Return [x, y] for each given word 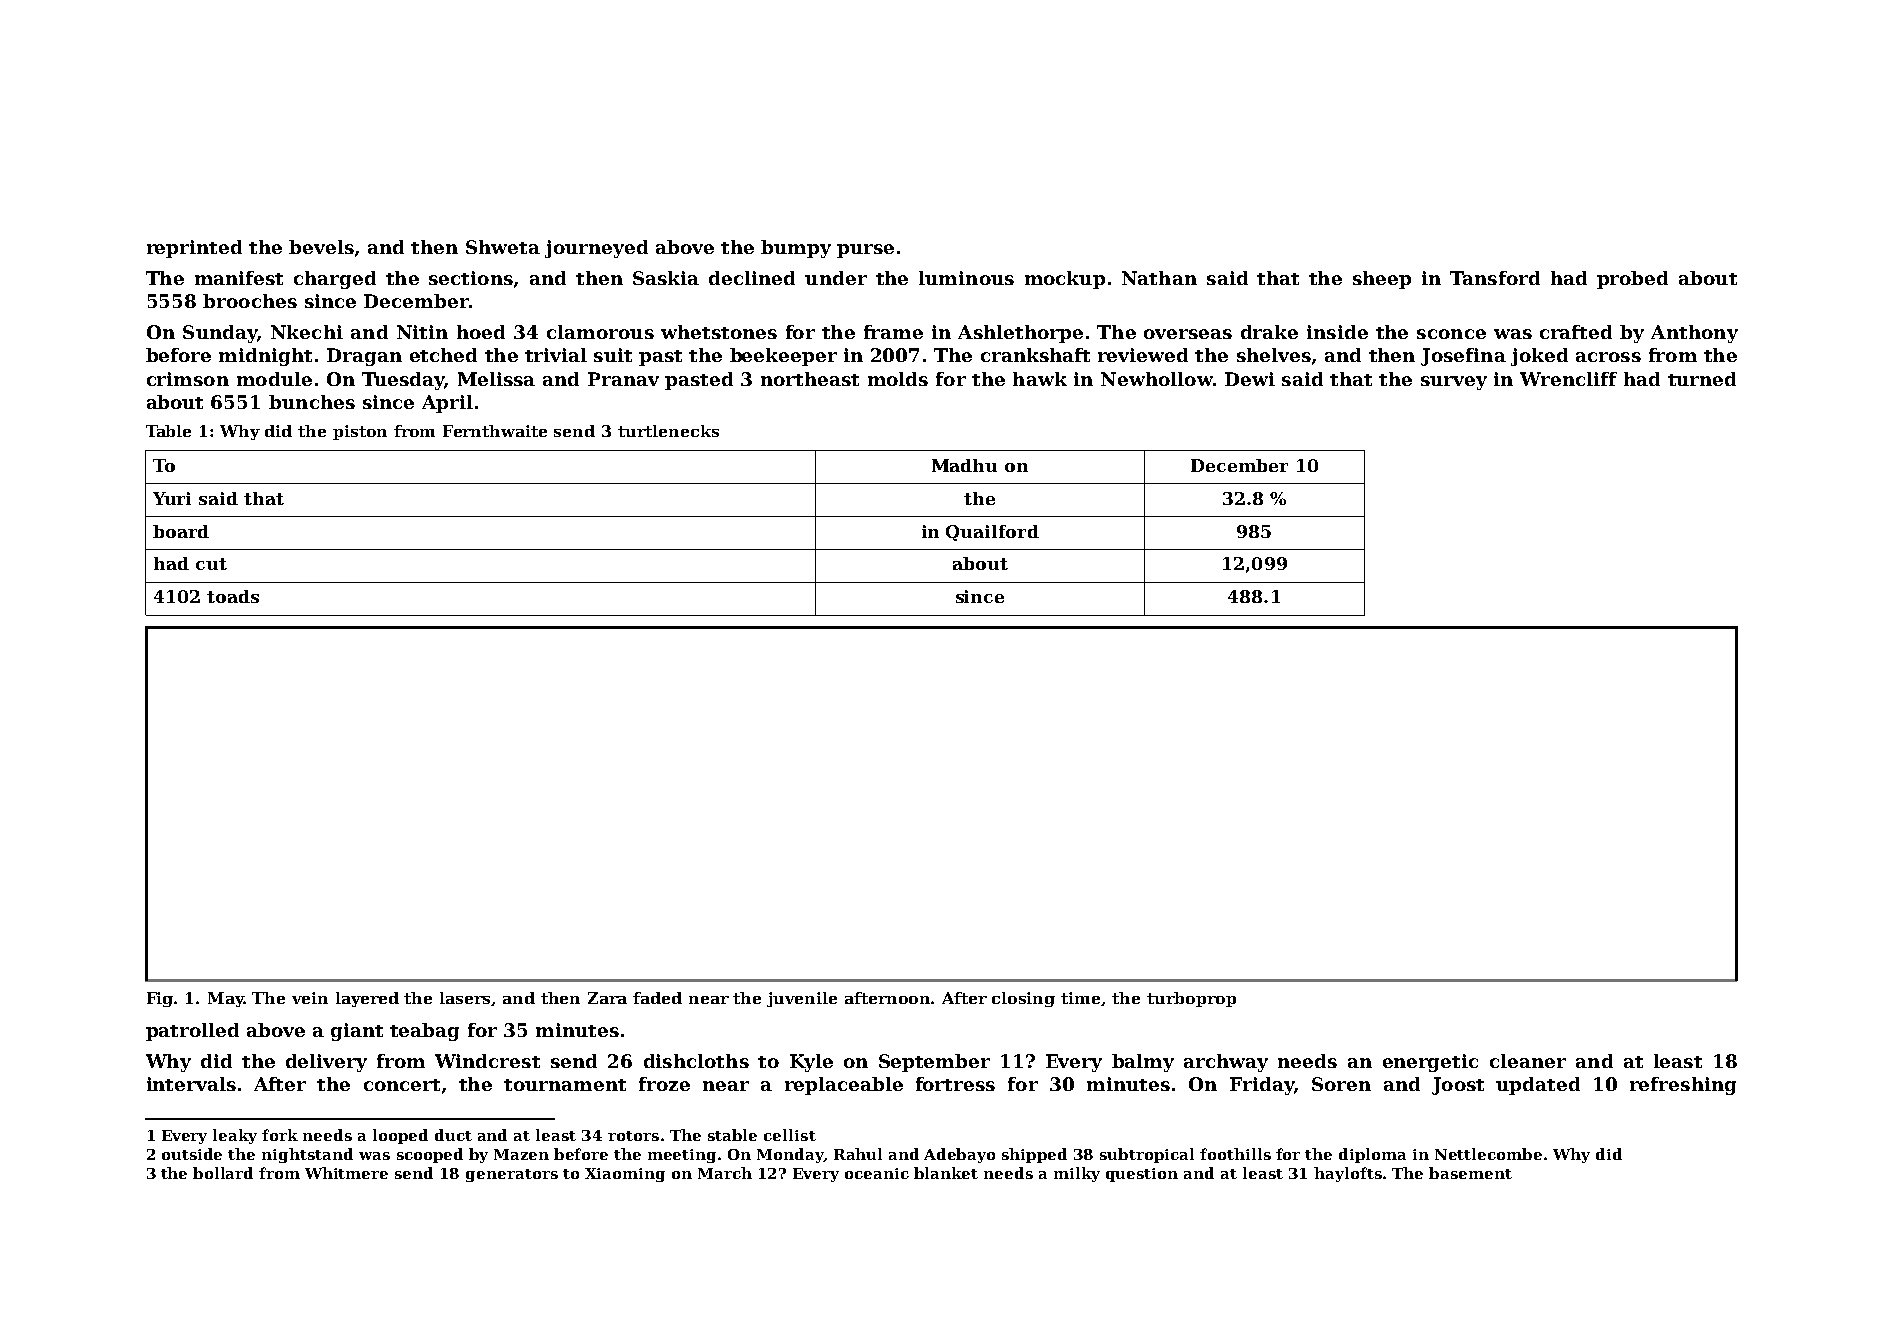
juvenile [802, 999]
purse [865, 251]
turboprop [1191, 999]
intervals [191, 1084]
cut [211, 564]
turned [1702, 379]
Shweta [503, 247]
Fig [160, 999]
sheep [1382, 280]
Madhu [964, 465]
